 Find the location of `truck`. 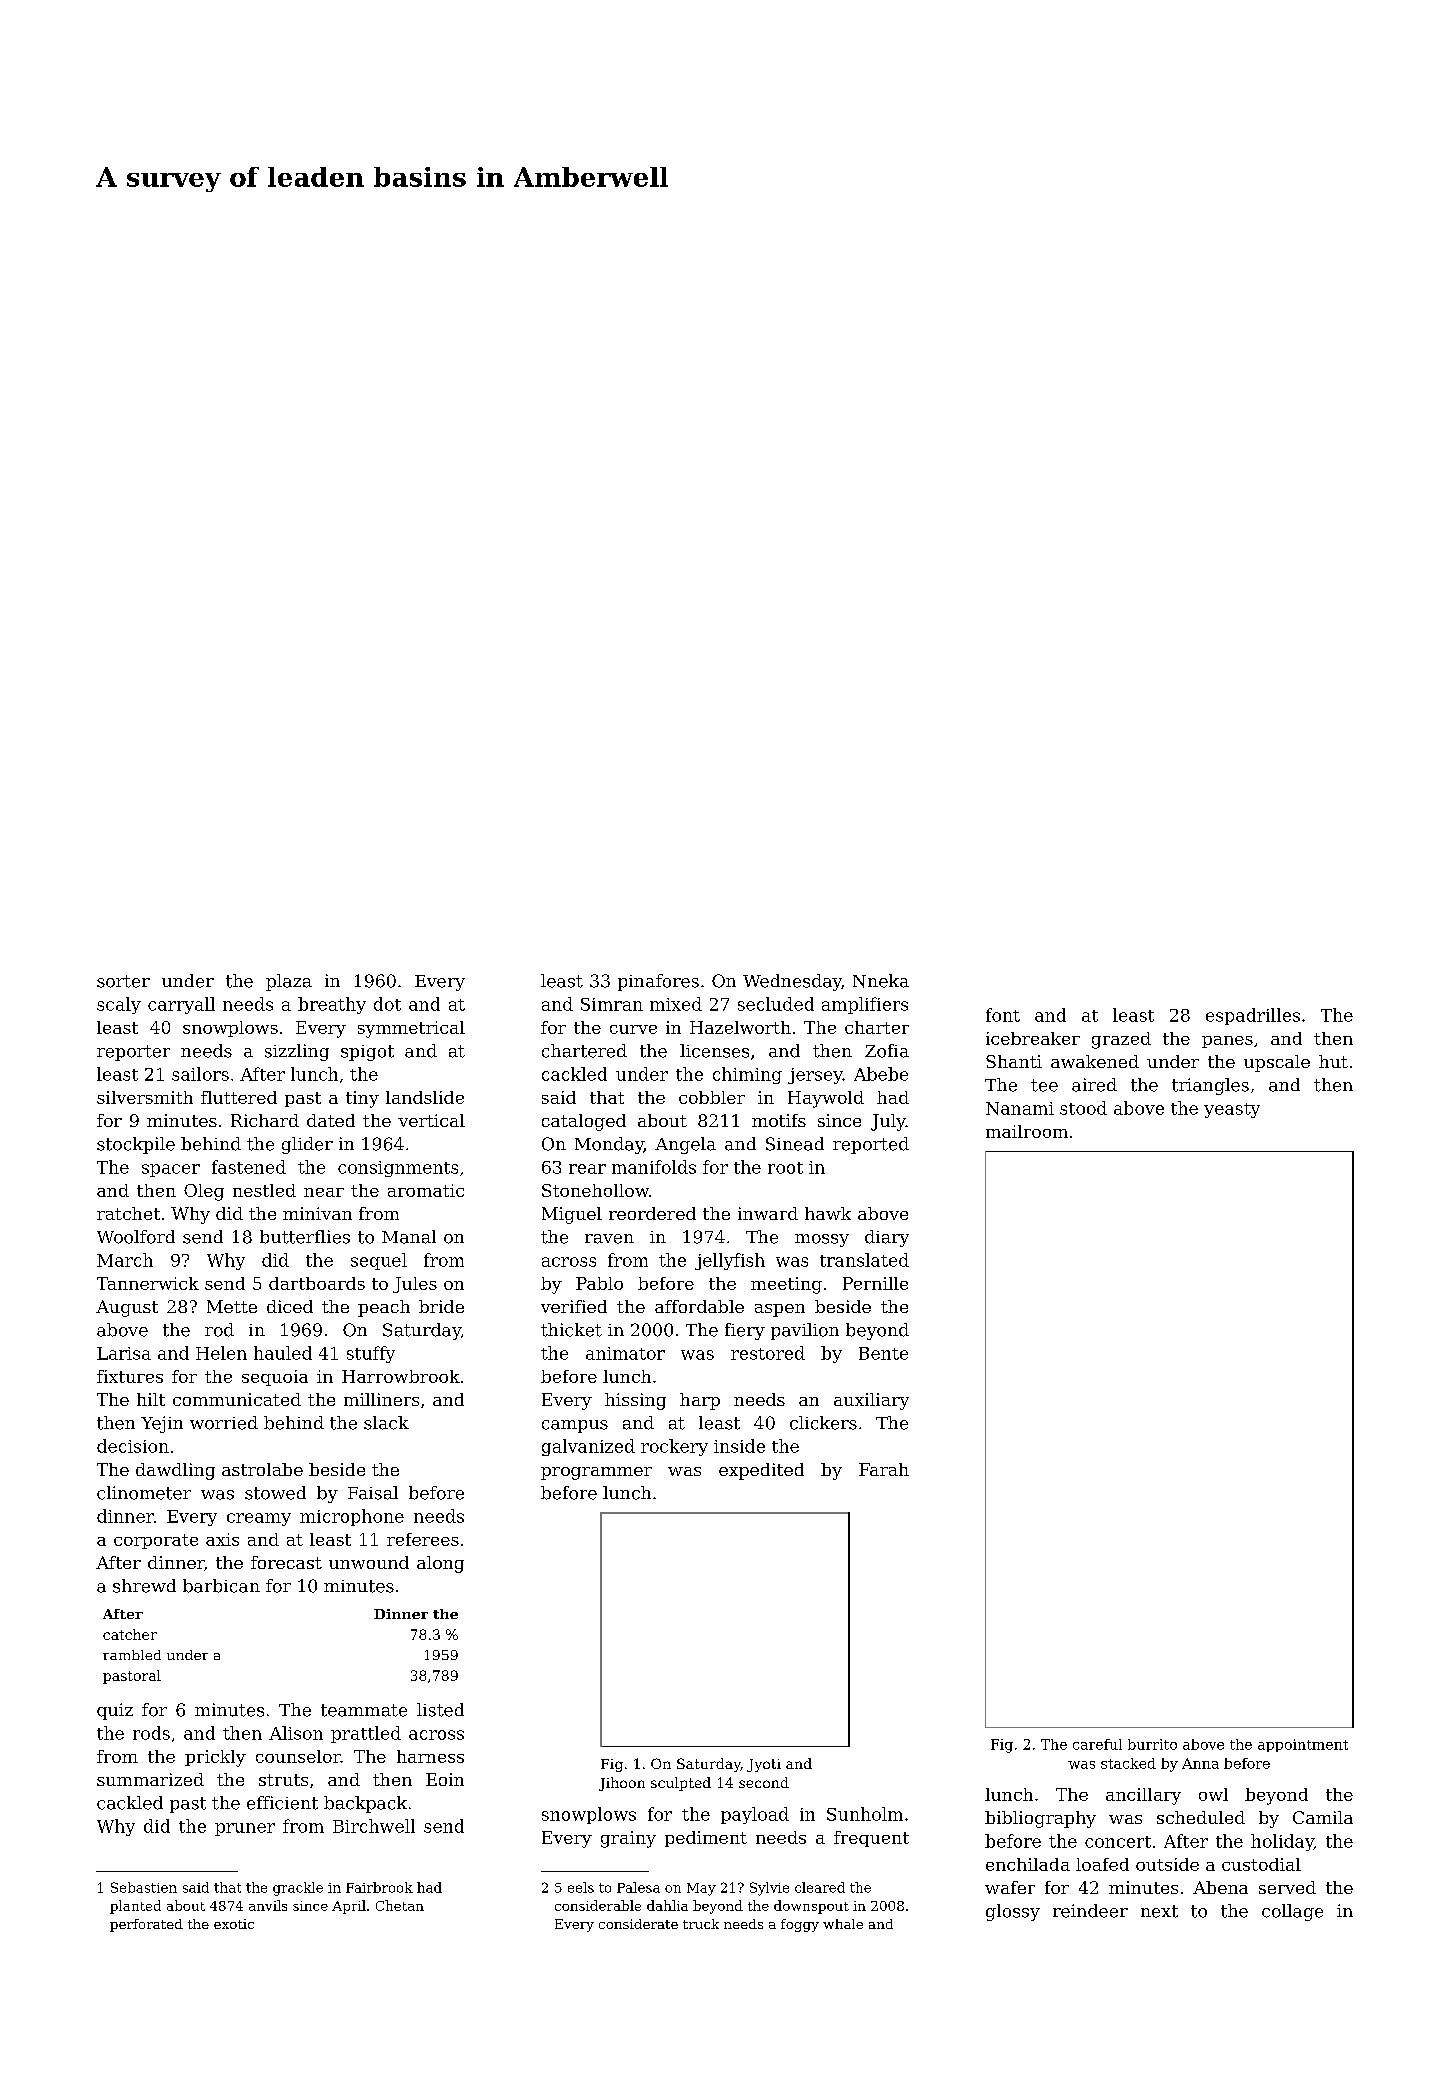

truck is located at coordinates (701, 1924).
